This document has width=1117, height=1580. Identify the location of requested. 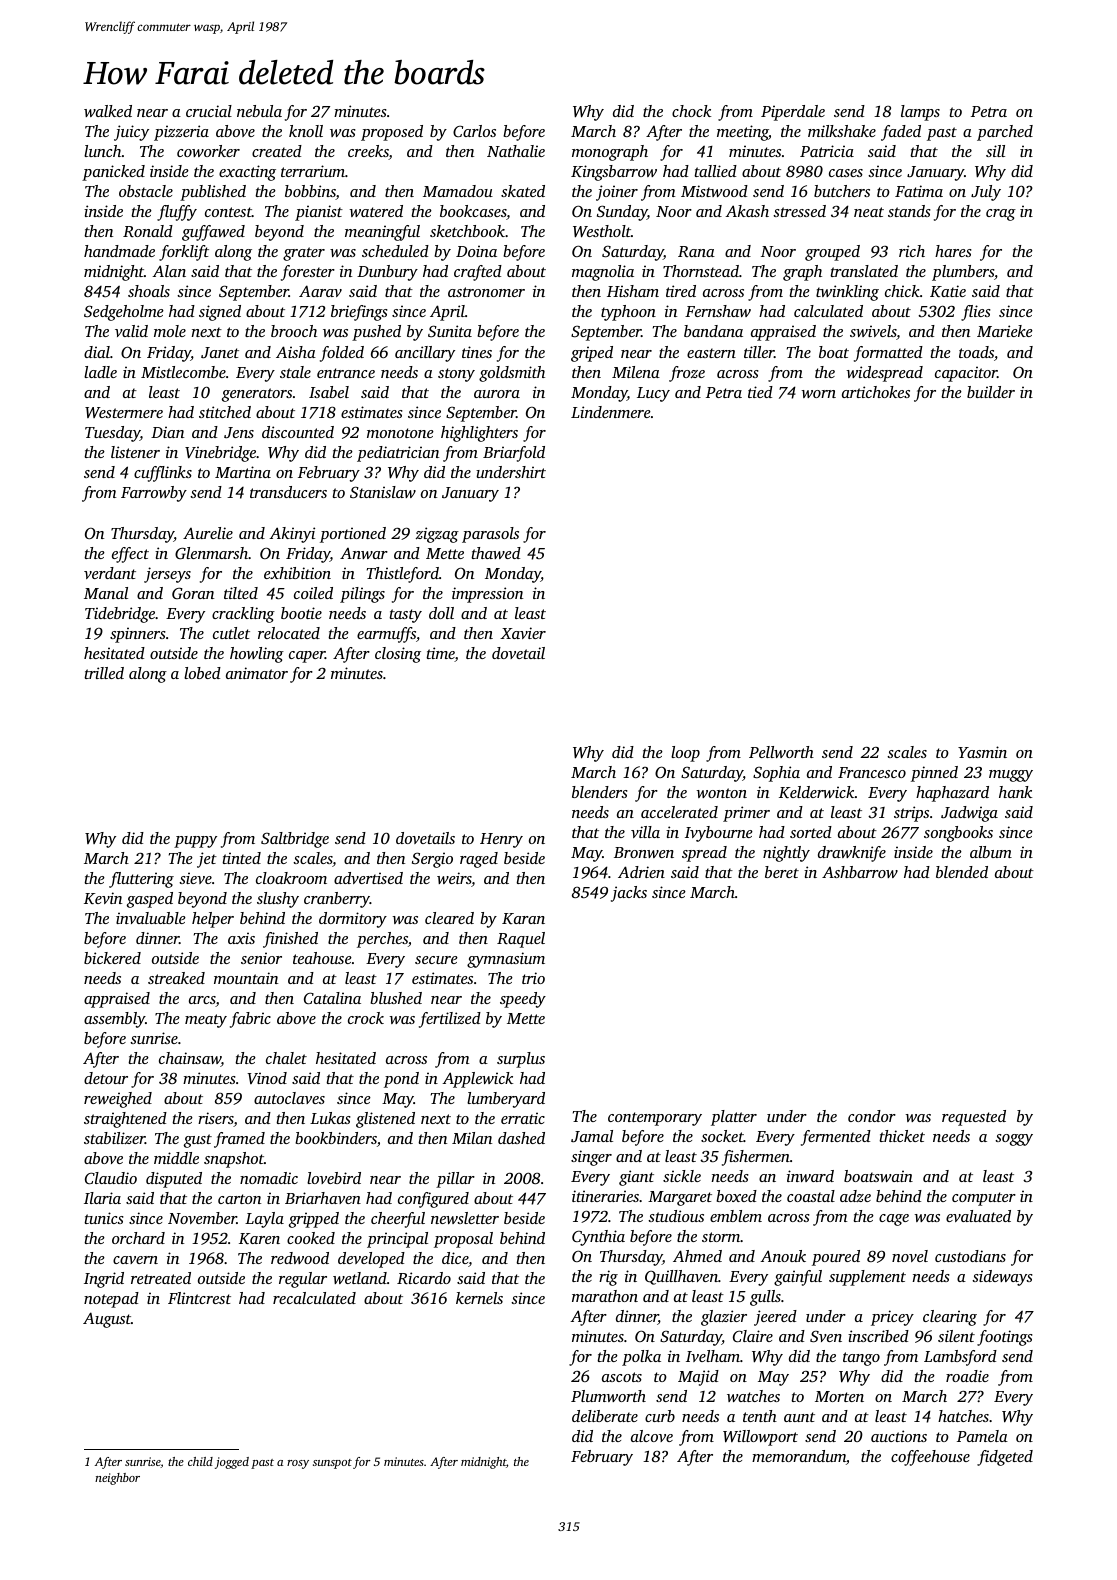
(974, 1118).
